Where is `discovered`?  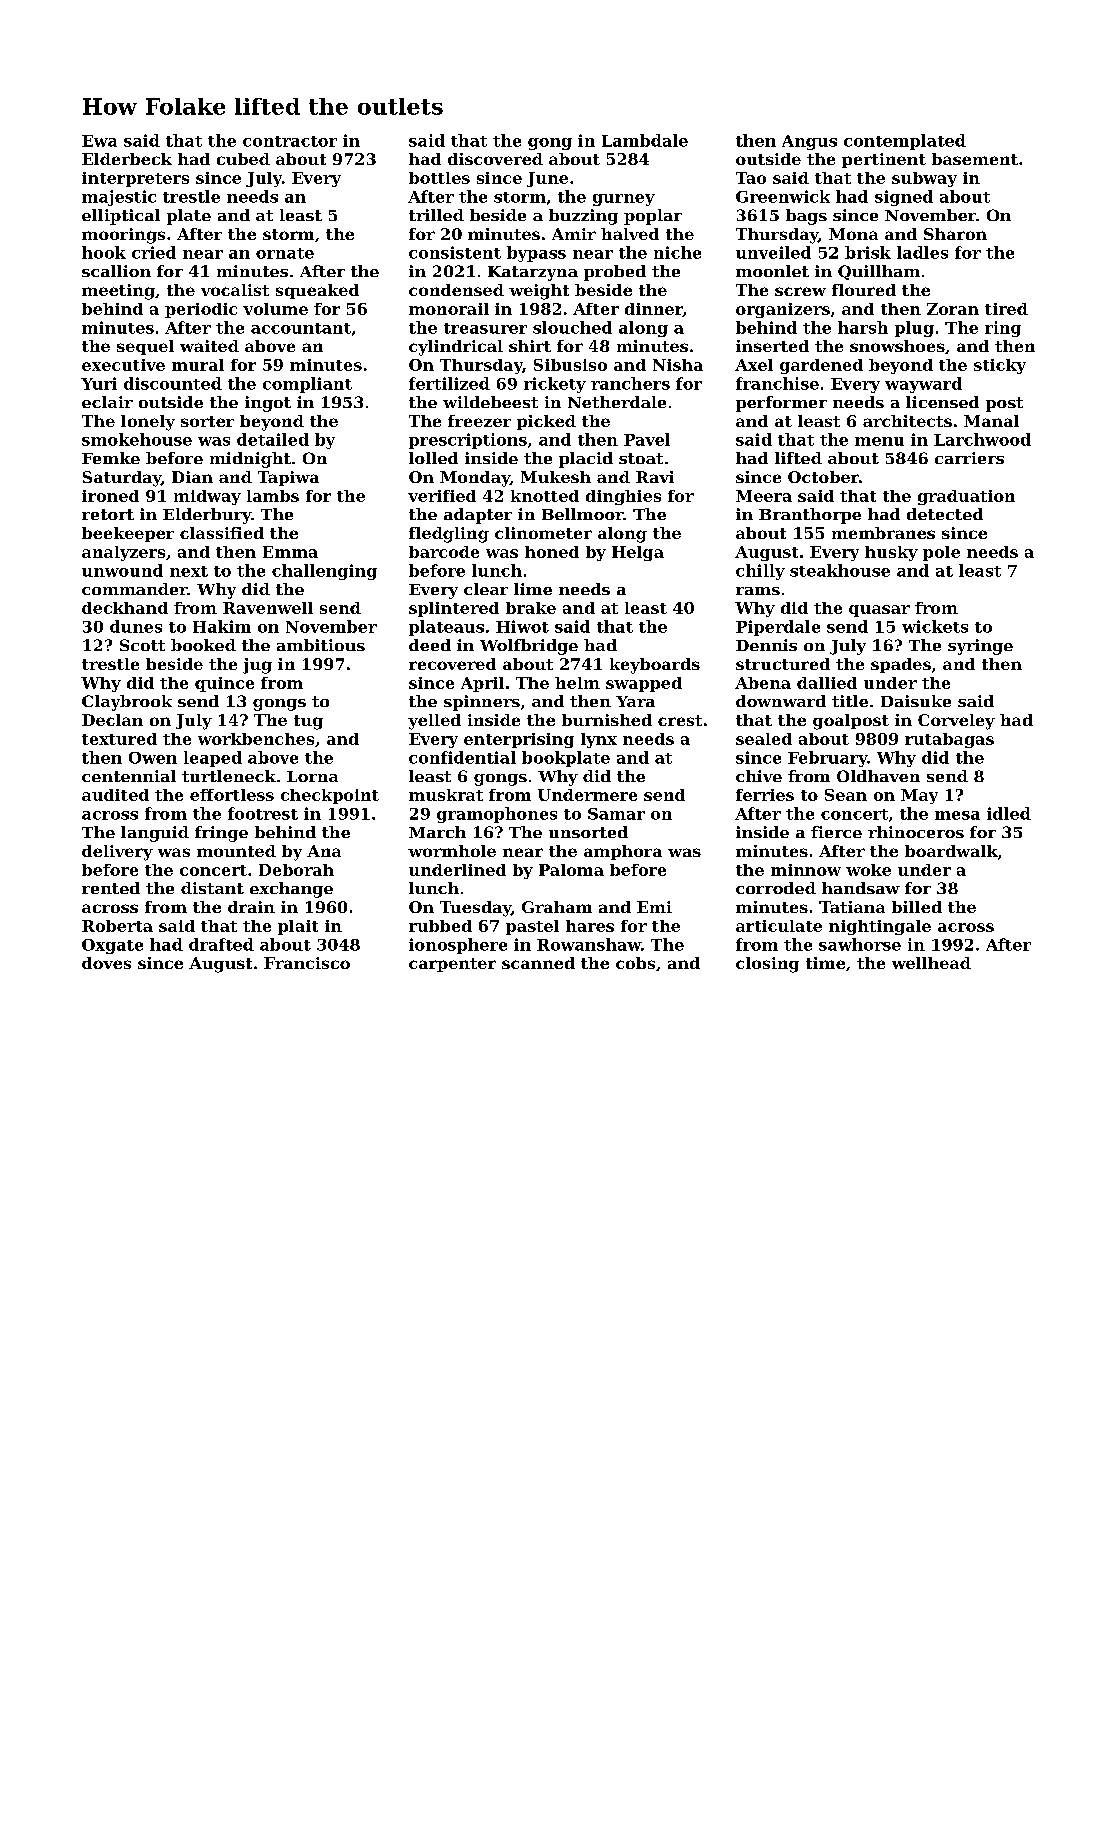
discovered is located at coordinates (495, 159).
